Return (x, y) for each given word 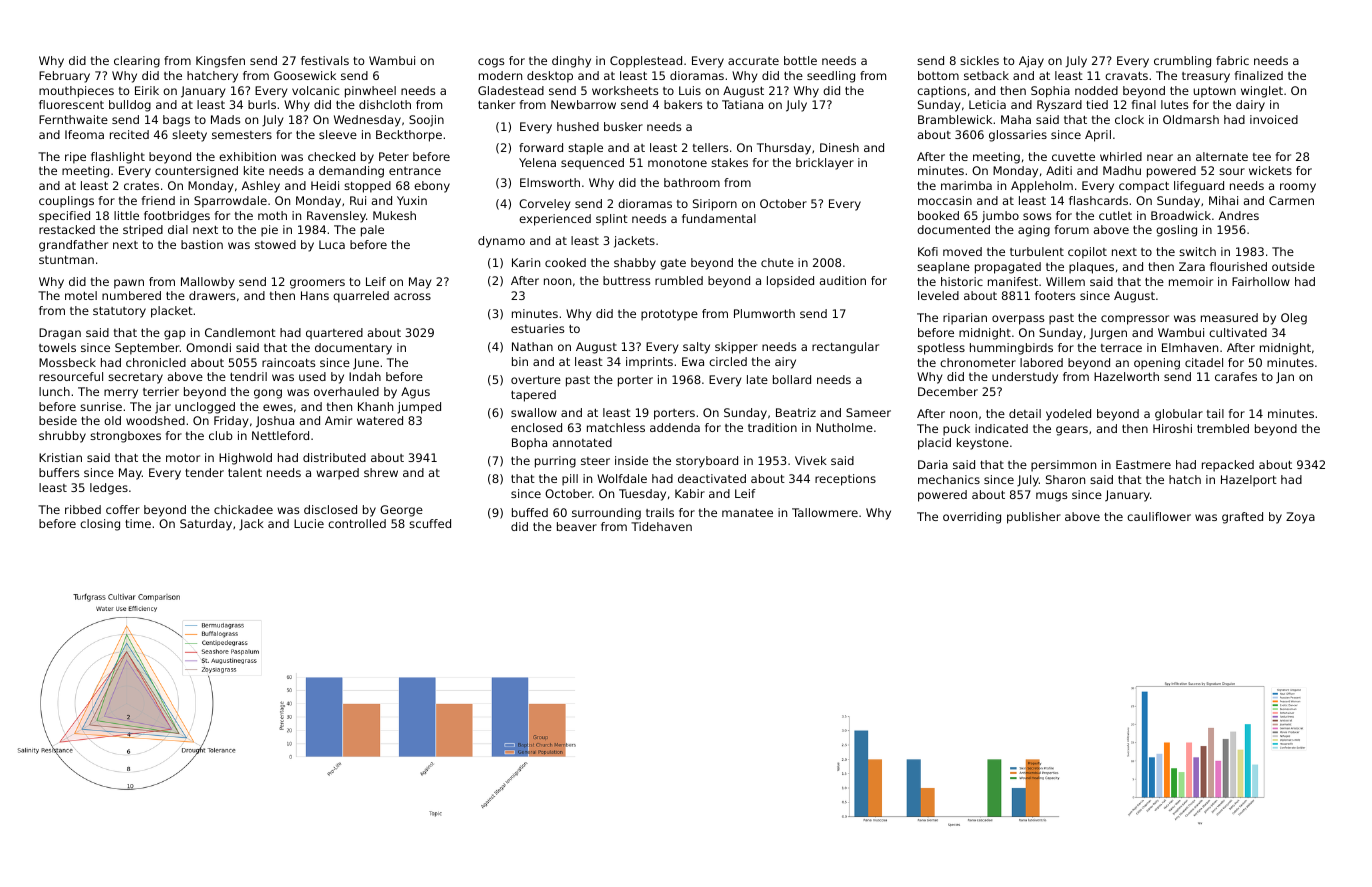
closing (100, 525)
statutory (119, 312)
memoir (1191, 281)
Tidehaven (661, 526)
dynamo (501, 242)
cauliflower (1159, 516)
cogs (491, 63)
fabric (1232, 60)
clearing (137, 62)
